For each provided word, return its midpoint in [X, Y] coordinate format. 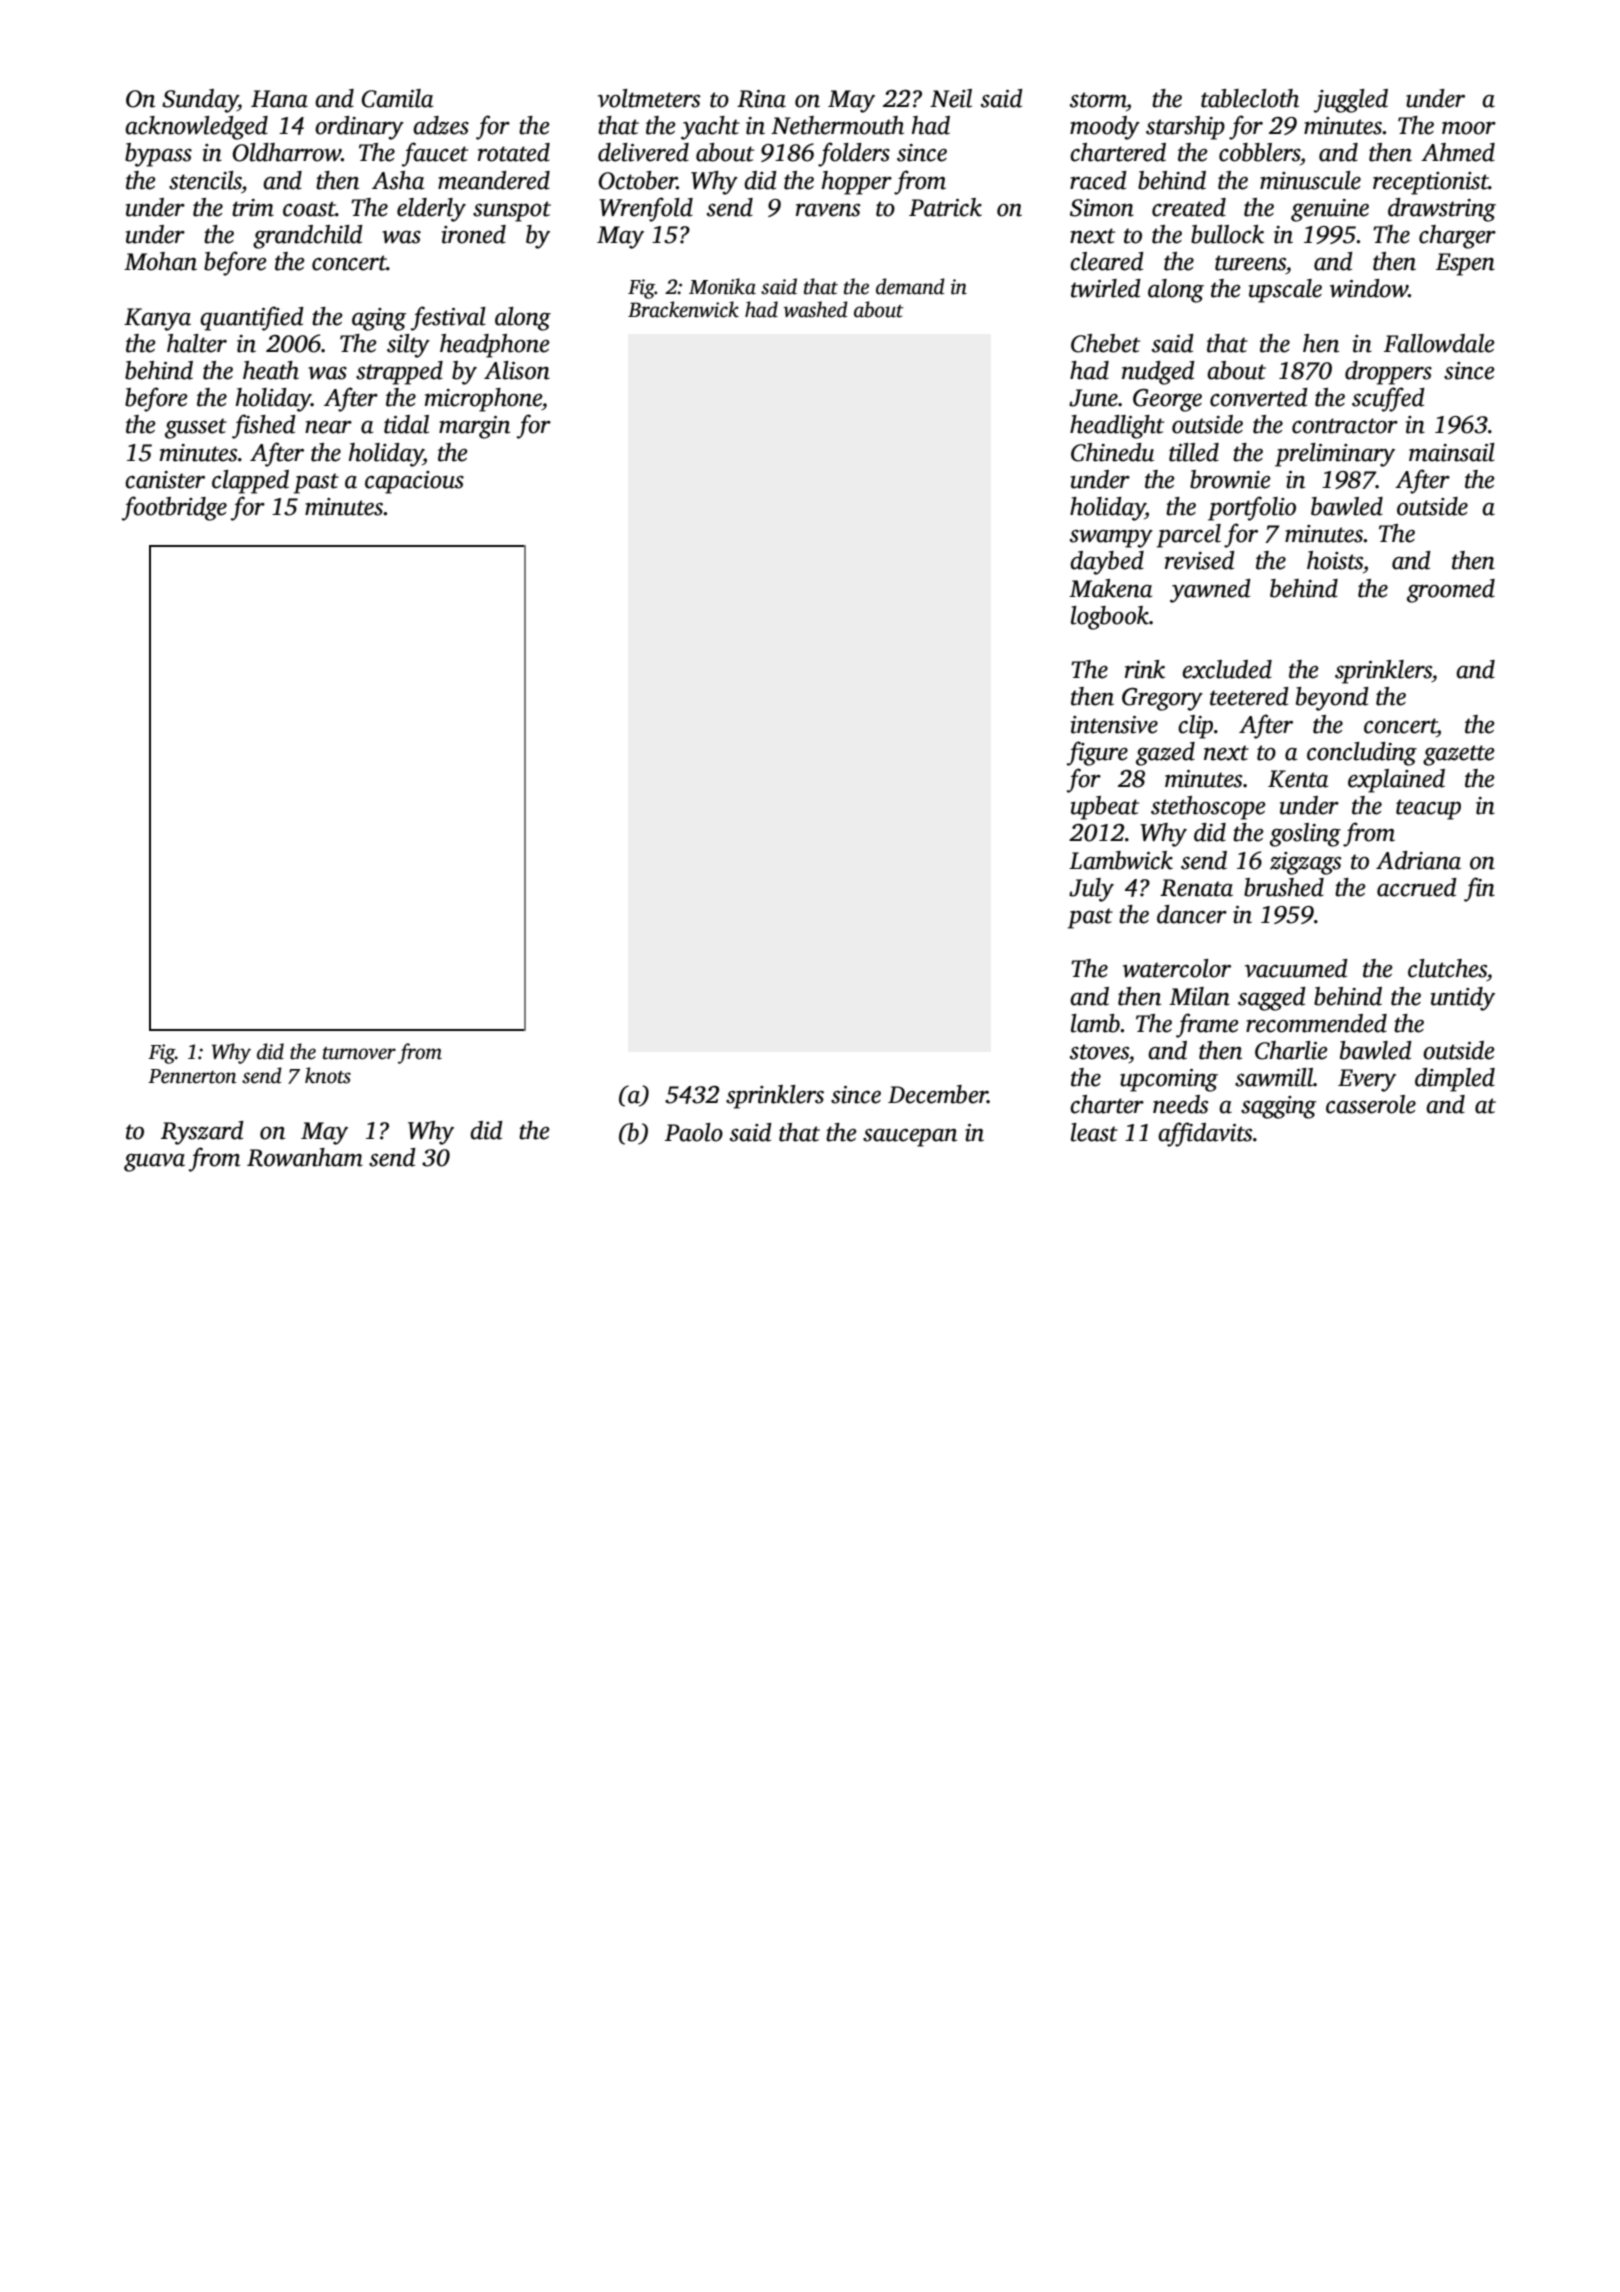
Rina [761, 99]
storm [1098, 100]
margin [474, 427]
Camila [397, 98]
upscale [1285, 291]
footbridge [174, 508]
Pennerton [192, 1076]
